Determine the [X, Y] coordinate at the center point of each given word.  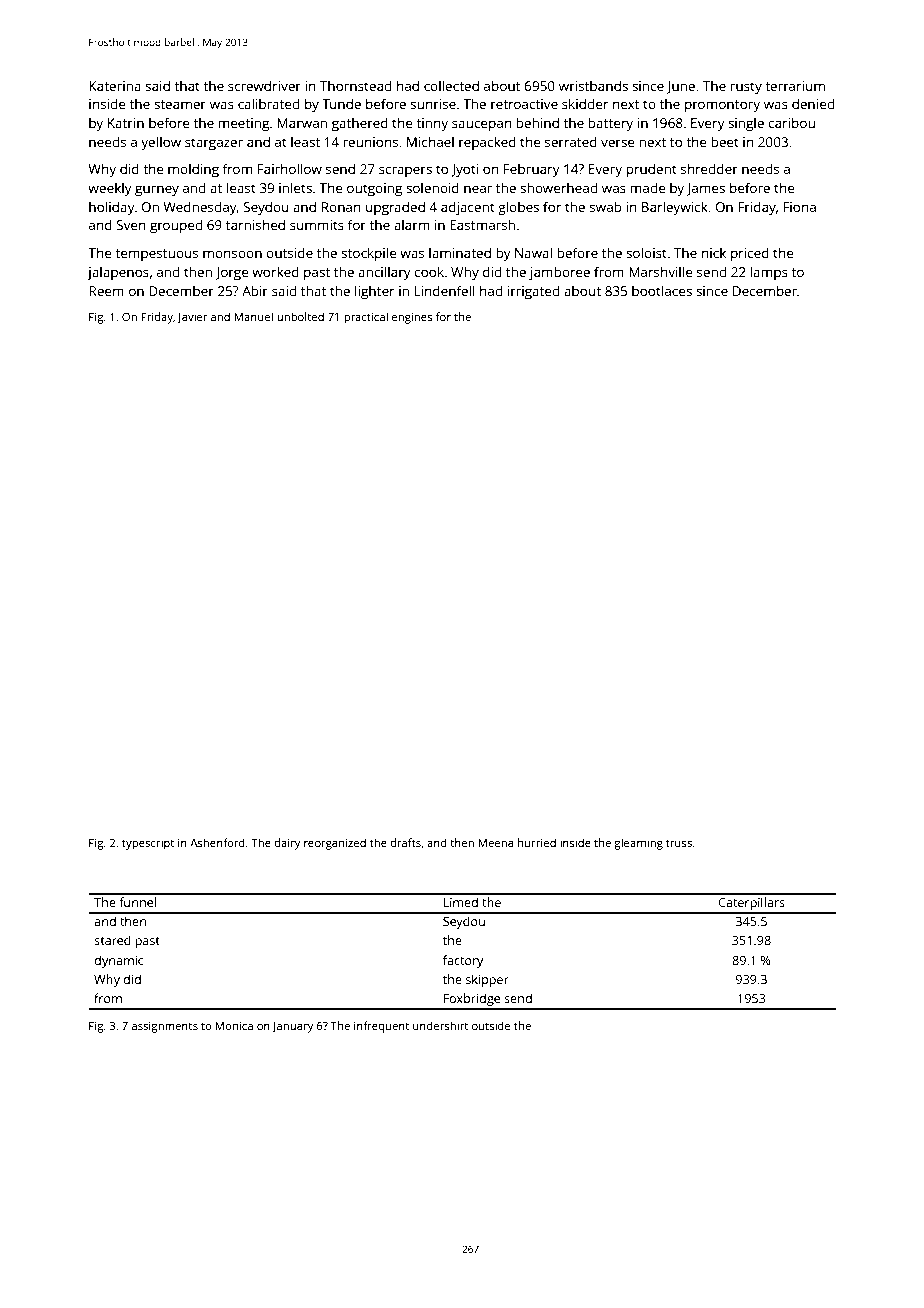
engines [412, 318]
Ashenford [217, 842]
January [293, 1027]
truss [679, 843]
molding [193, 170]
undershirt [440, 1025]
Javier [192, 318]
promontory [722, 106]
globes [518, 208]
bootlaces [662, 290]
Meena [495, 843]
